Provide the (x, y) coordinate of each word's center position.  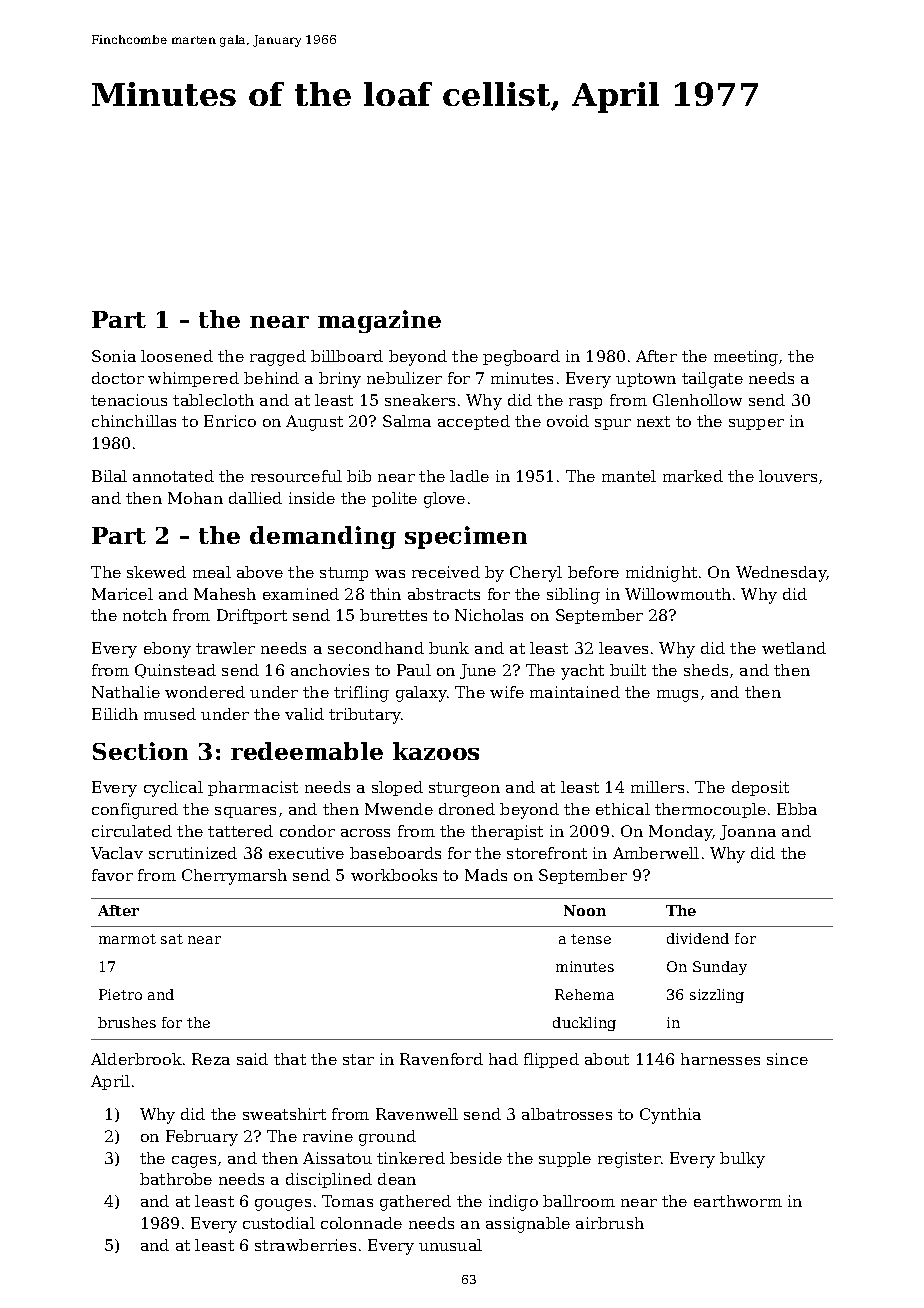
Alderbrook (136, 1059)
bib (359, 476)
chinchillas (134, 421)
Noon (585, 910)
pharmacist (253, 788)
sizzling (717, 996)
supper (756, 424)
